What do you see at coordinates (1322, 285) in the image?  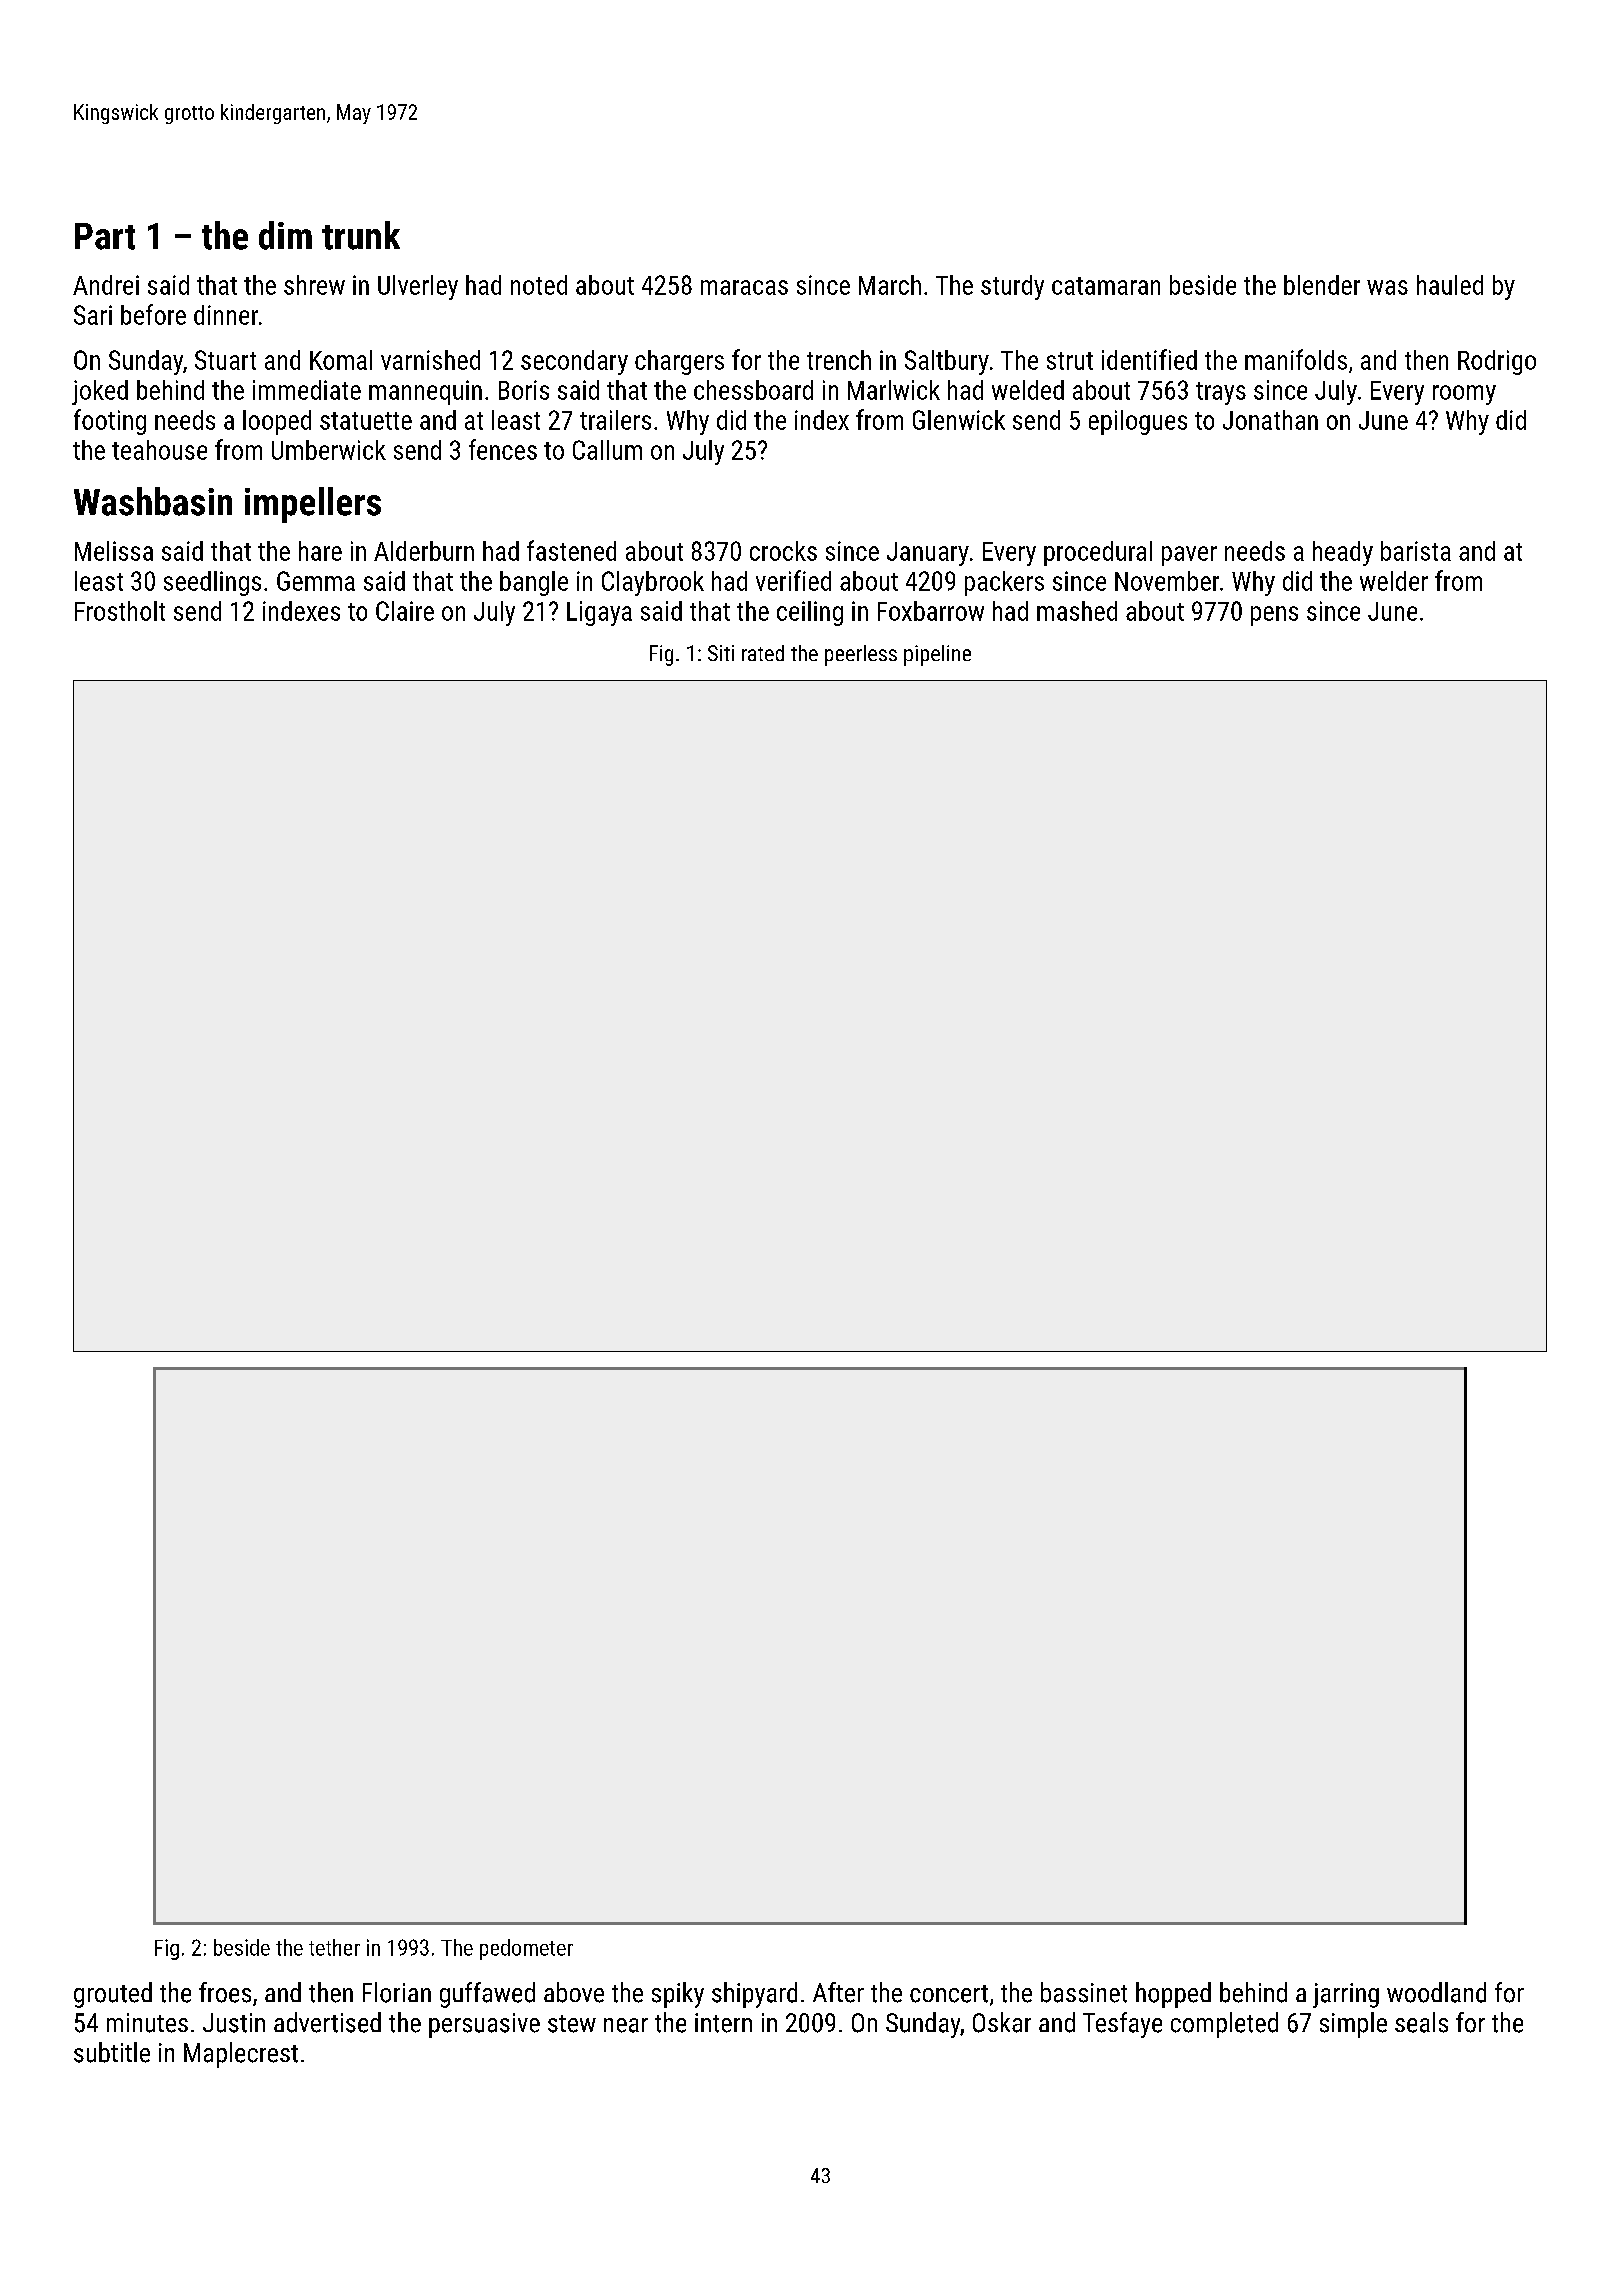 I see `blender` at bounding box center [1322, 285].
